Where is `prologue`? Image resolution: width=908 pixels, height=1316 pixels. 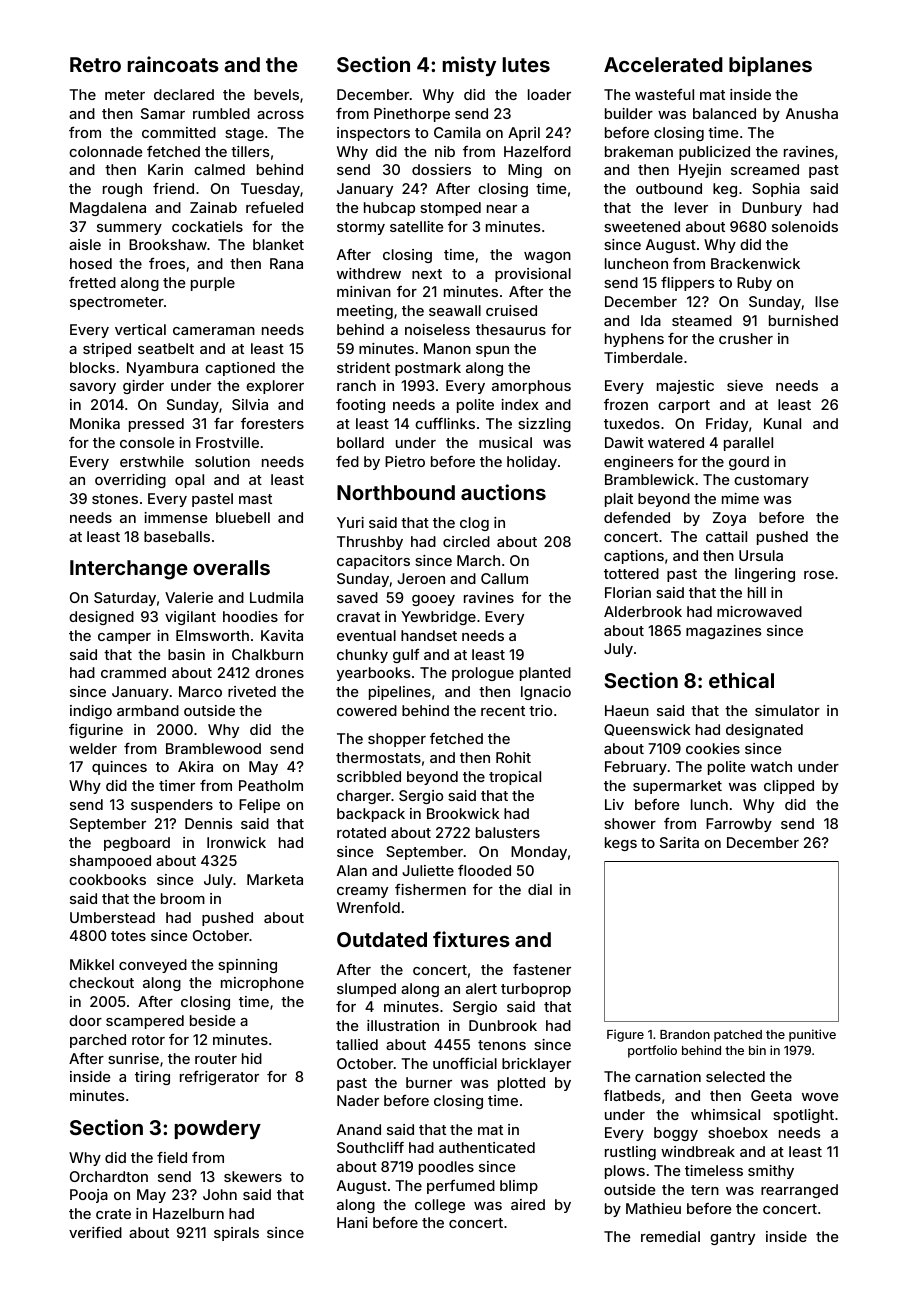 prologue is located at coordinates (483, 674).
